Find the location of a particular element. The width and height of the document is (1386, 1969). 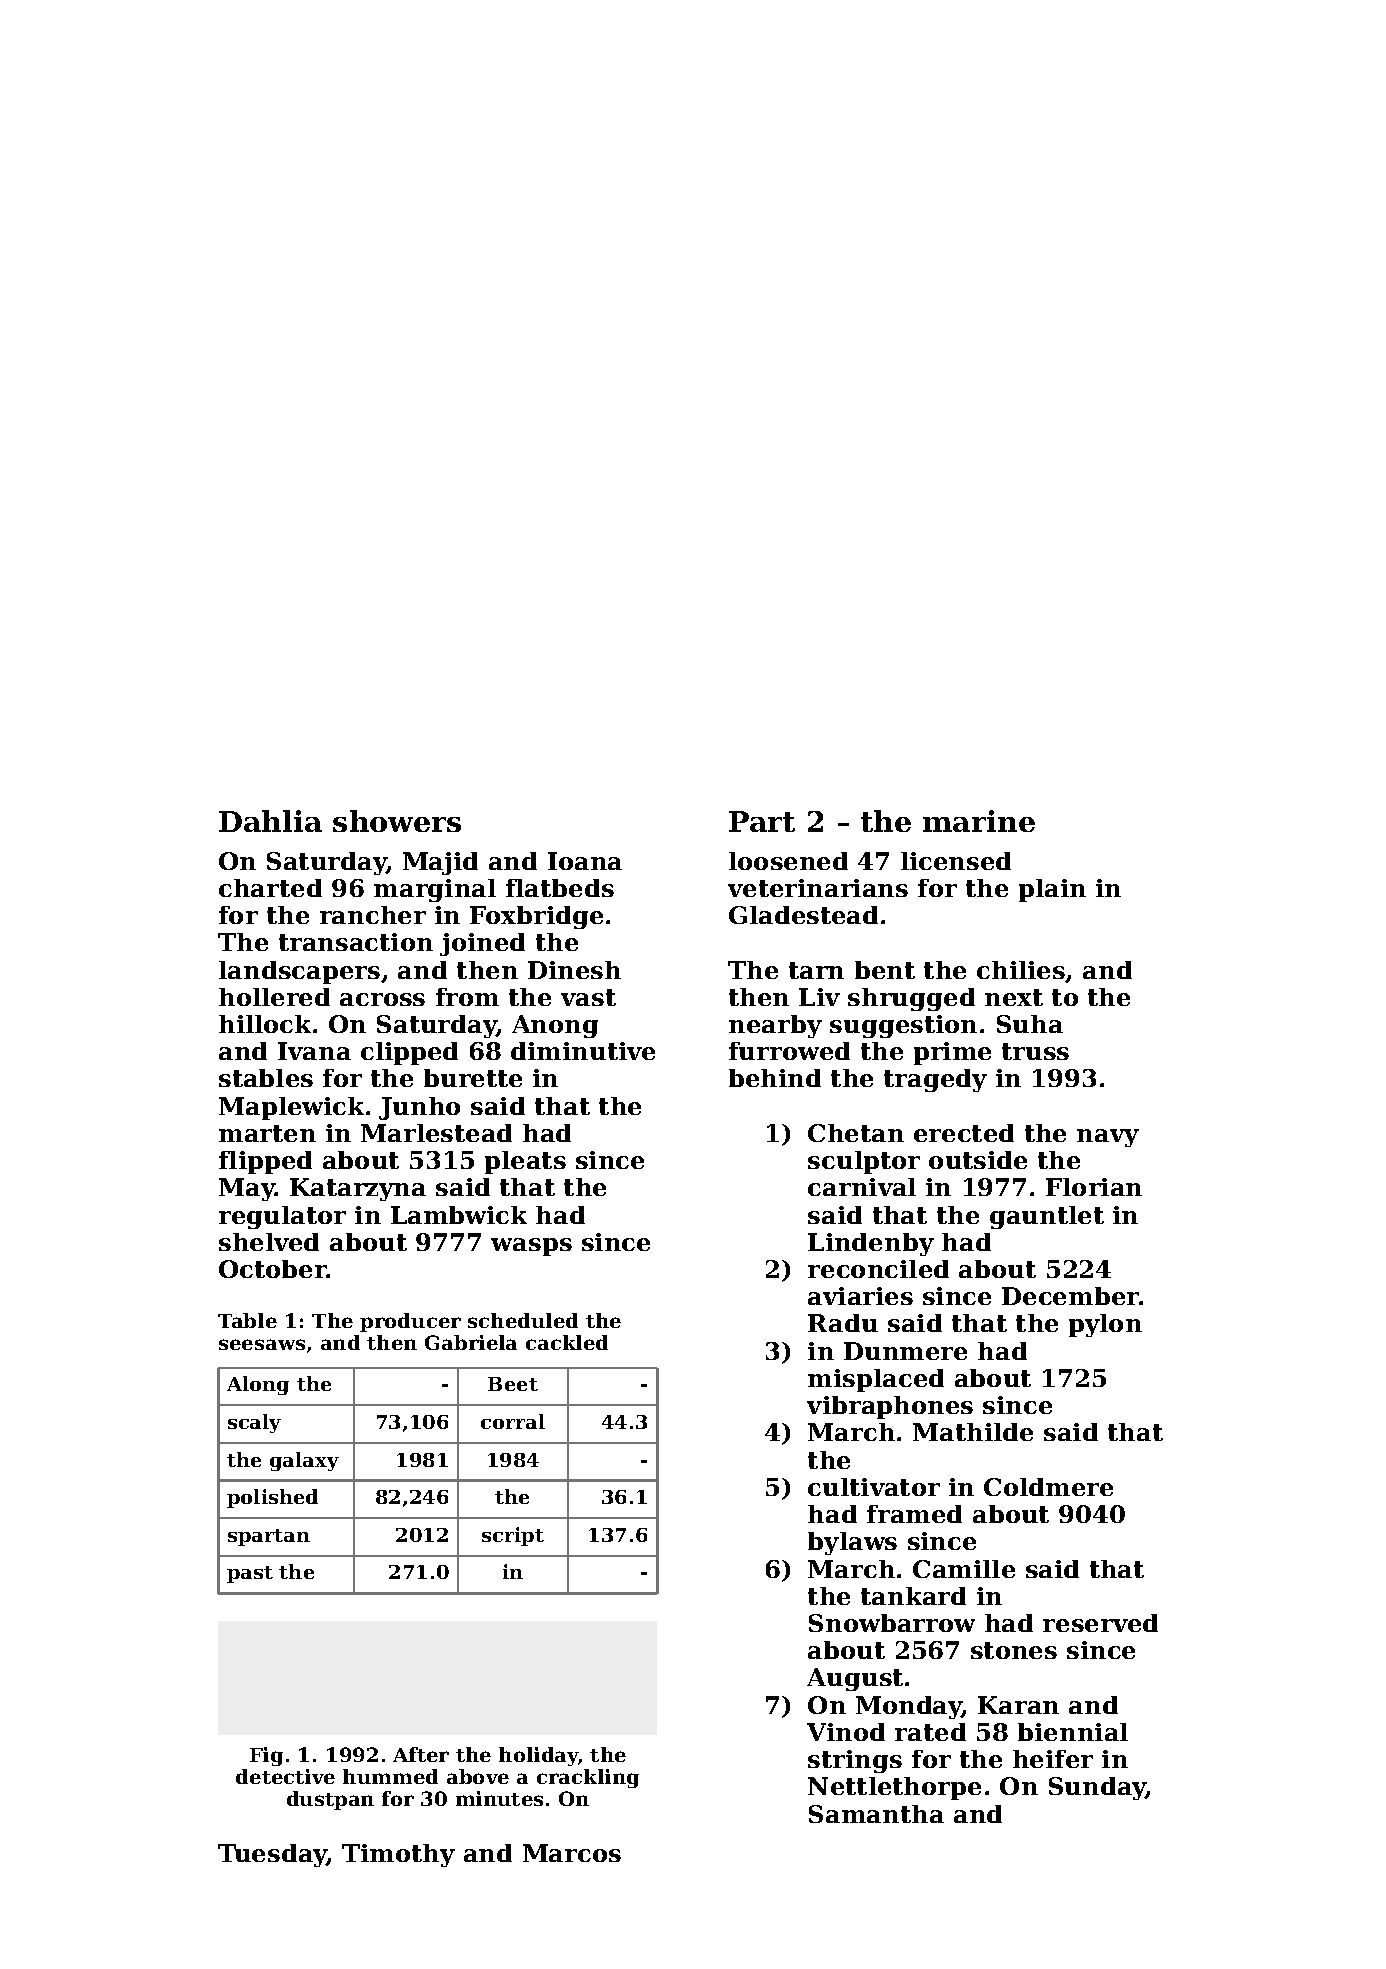

polished is located at coordinates (272, 1498).
